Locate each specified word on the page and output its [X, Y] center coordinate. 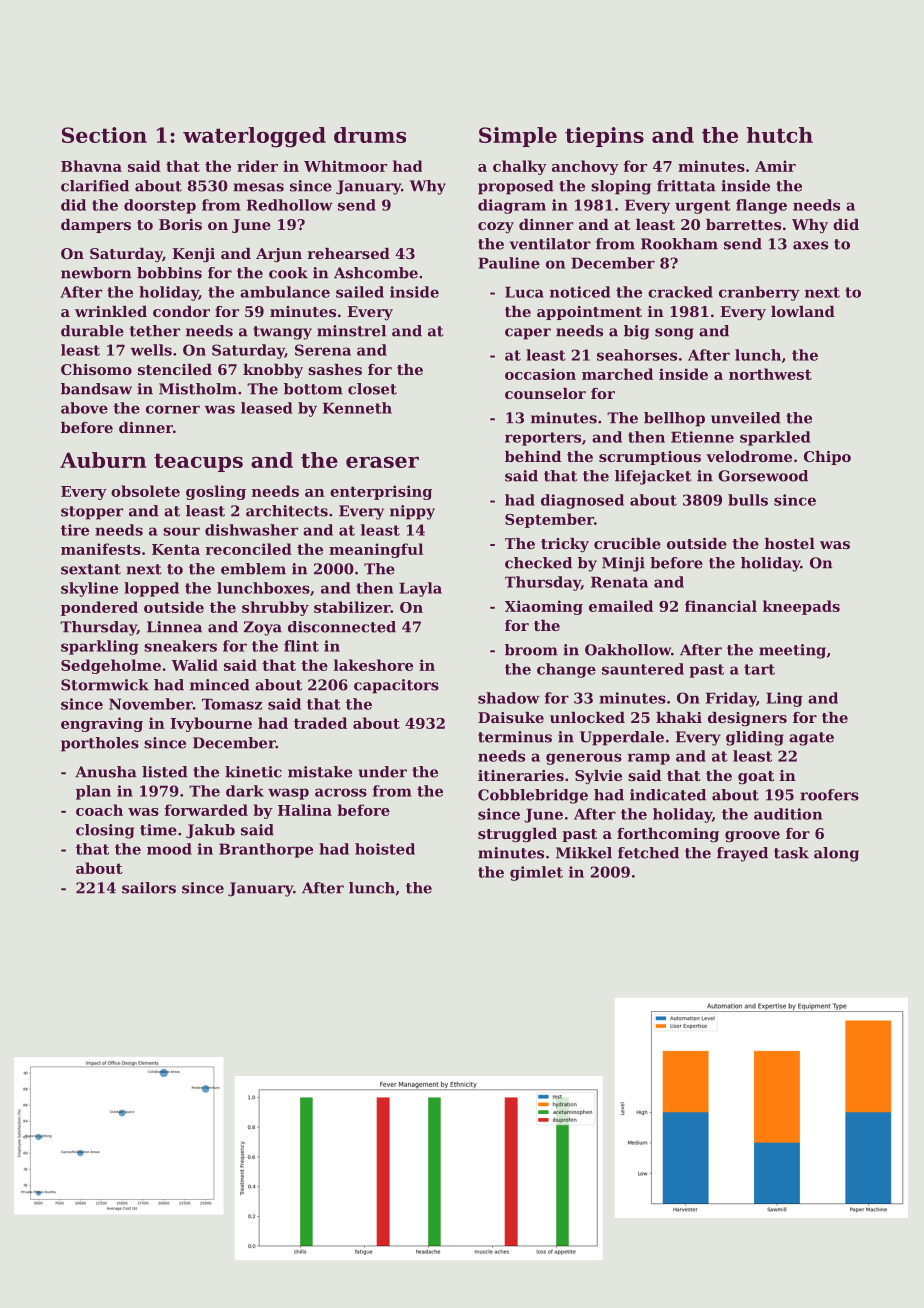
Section [104, 135]
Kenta [176, 549]
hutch [780, 135]
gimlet [536, 873]
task [791, 853]
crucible [627, 543]
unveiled [746, 418]
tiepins [604, 137]
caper [528, 334]
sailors [149, 888]
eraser [382, 462]
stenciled [175, 369]
